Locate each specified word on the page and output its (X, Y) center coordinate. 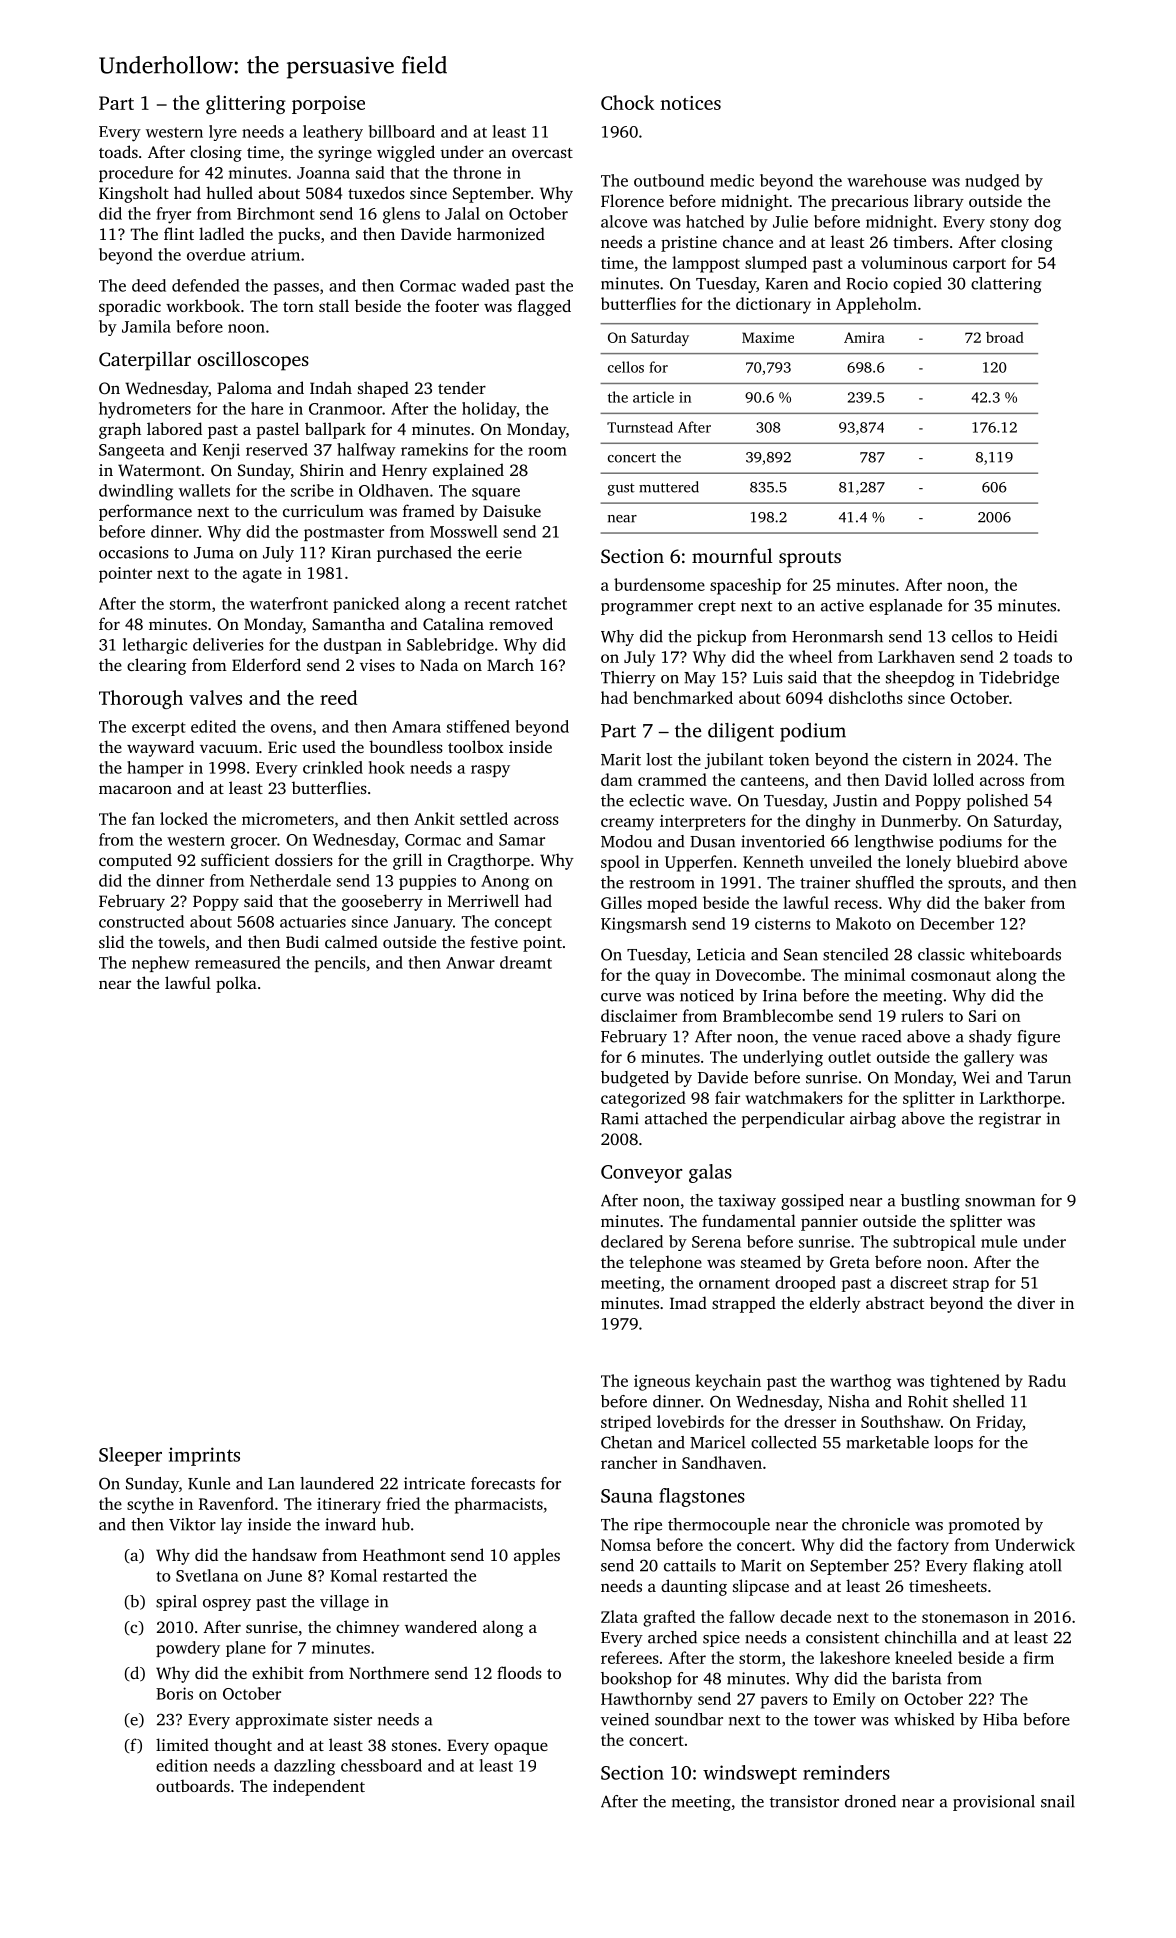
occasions (134, 552)
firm (1038, 1657)
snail (1058, 1801)
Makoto (863, 923)
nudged (992, 182)
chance (748, 241)
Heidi (1037, 636)
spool (620, 863)
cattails (690, 1565)
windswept (750, 1774)
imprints (204, 1456)
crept (717, 608)
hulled (229, 192)
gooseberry (382, 902)
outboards (193, 1785)
